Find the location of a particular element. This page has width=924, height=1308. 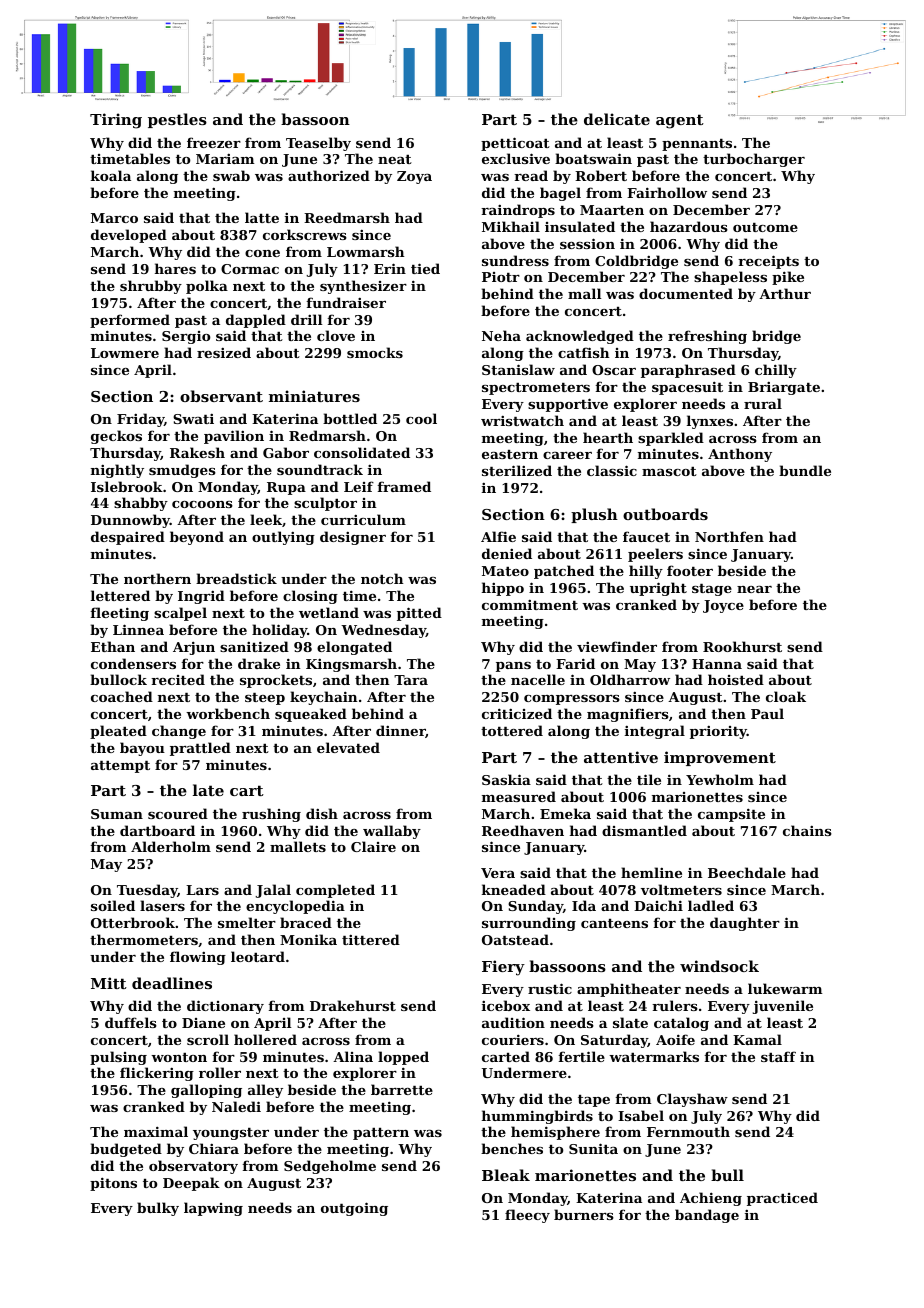

observant is located at coordinates (221, 396).
